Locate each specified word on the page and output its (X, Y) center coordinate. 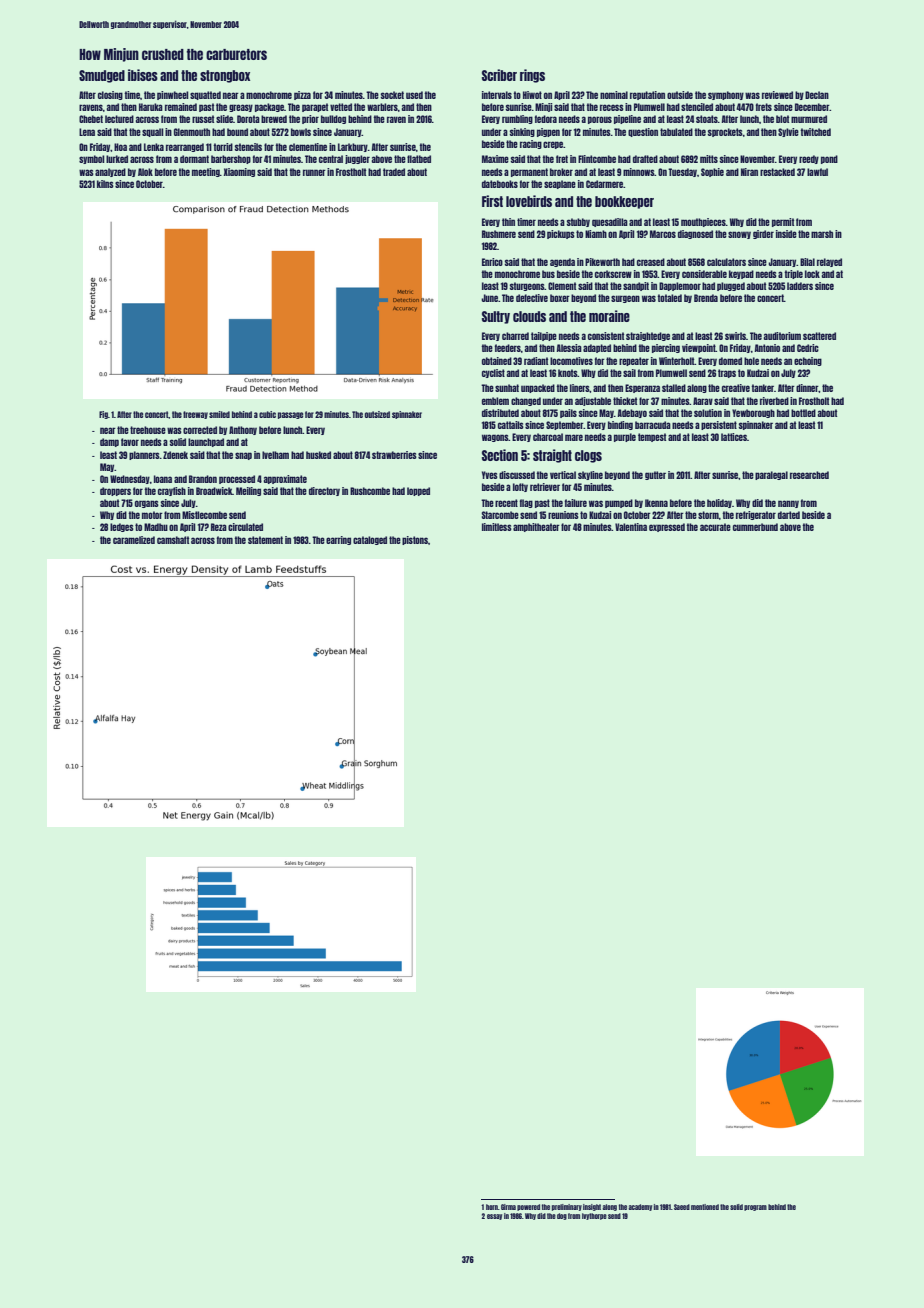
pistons (415, 540)
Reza (219, 527)
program (755, 1208)
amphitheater (536, 527)
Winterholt (677, 361)
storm (708, 515)
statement (265, 540)
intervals (497, 95)
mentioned (705, 1207)
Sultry (496, 317)
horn (492, 1207)
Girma (508, 1207)
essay (494, 1217)
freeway (195, 415)
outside (680, 95)
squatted (205, 95)
